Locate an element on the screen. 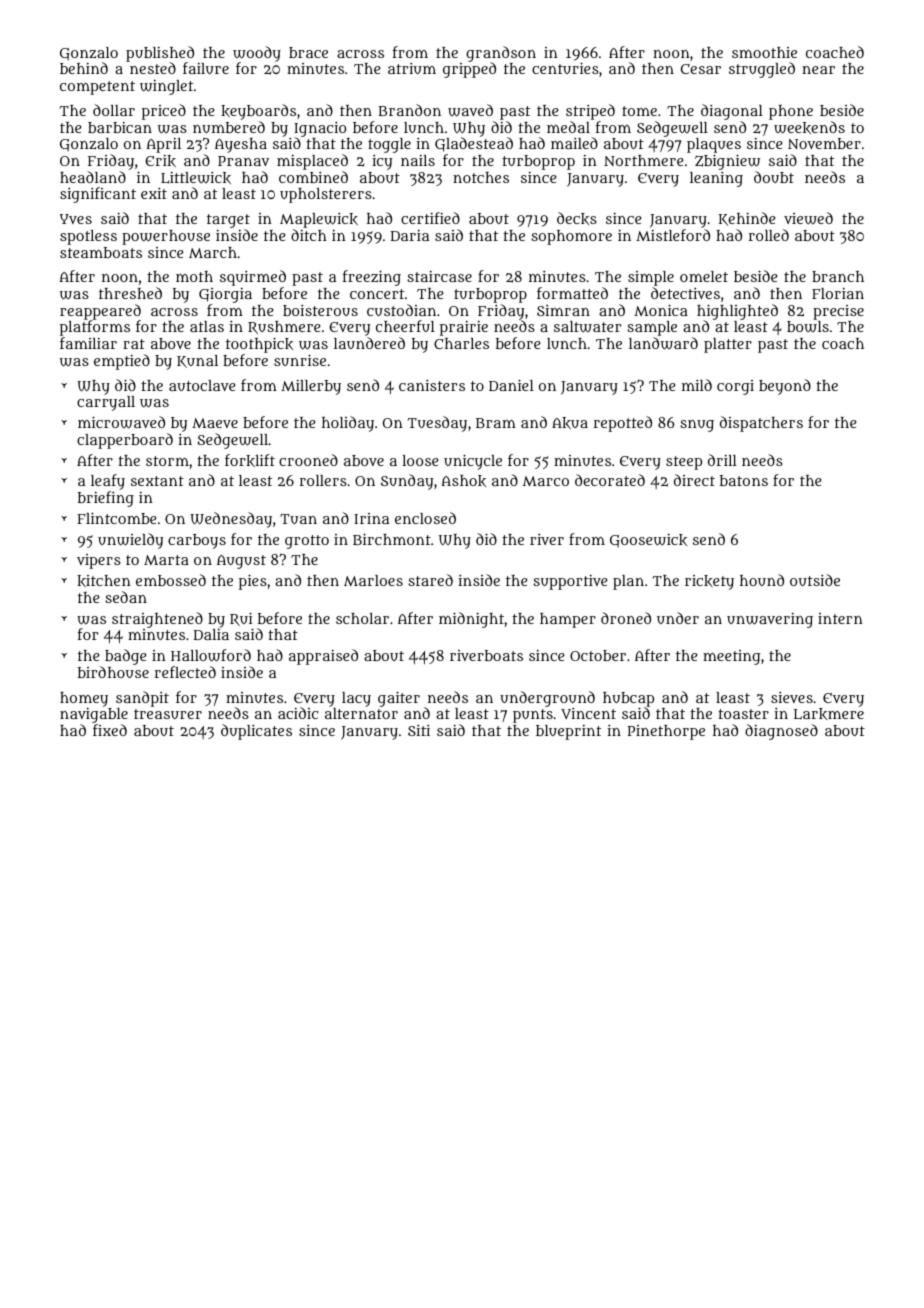 This screenshot has height=1308, width=924. emptied is located at coordinates (122, 362).
